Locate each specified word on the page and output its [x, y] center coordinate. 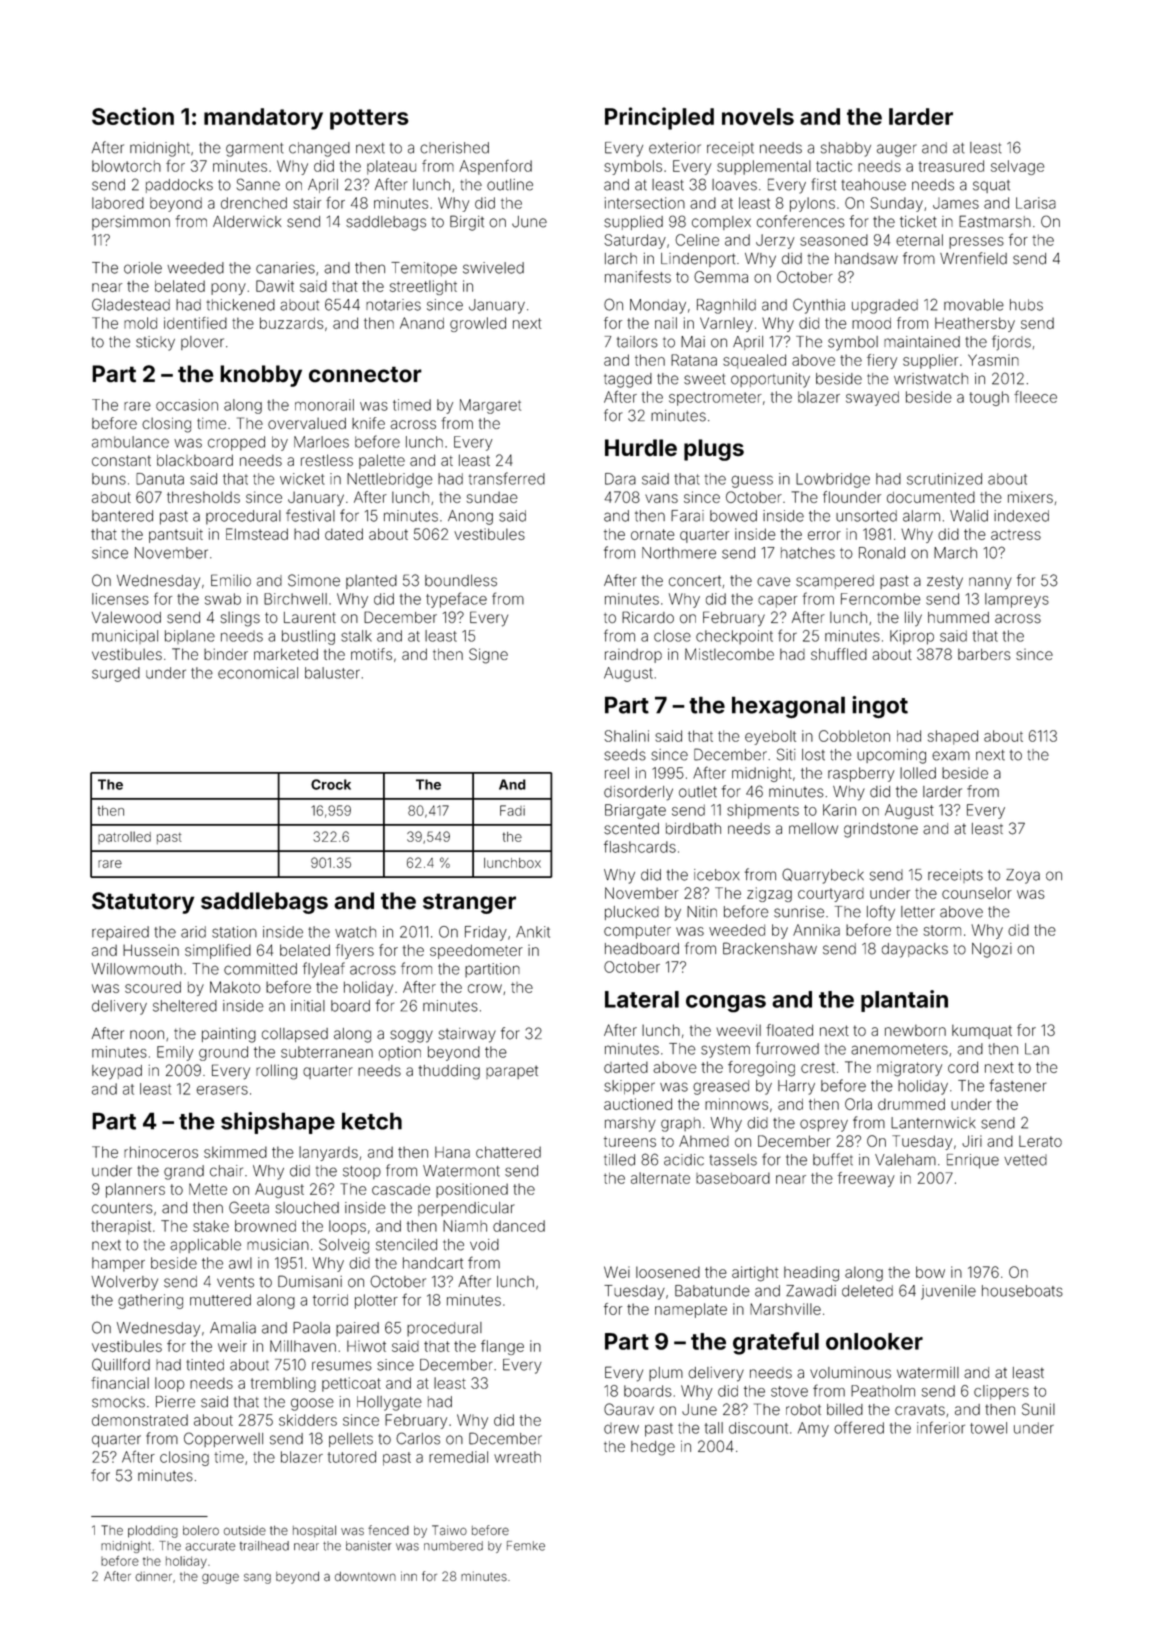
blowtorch [126, 166]
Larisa [1036, 203]
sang [257, 1578]
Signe [488, 656]
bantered [122, 516]
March [955, 553]
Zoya [1023, 876]
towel [988, 1428]
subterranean [327, 1052]
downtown [365, 1577]
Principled [659, 118]
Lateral [642, 999]
